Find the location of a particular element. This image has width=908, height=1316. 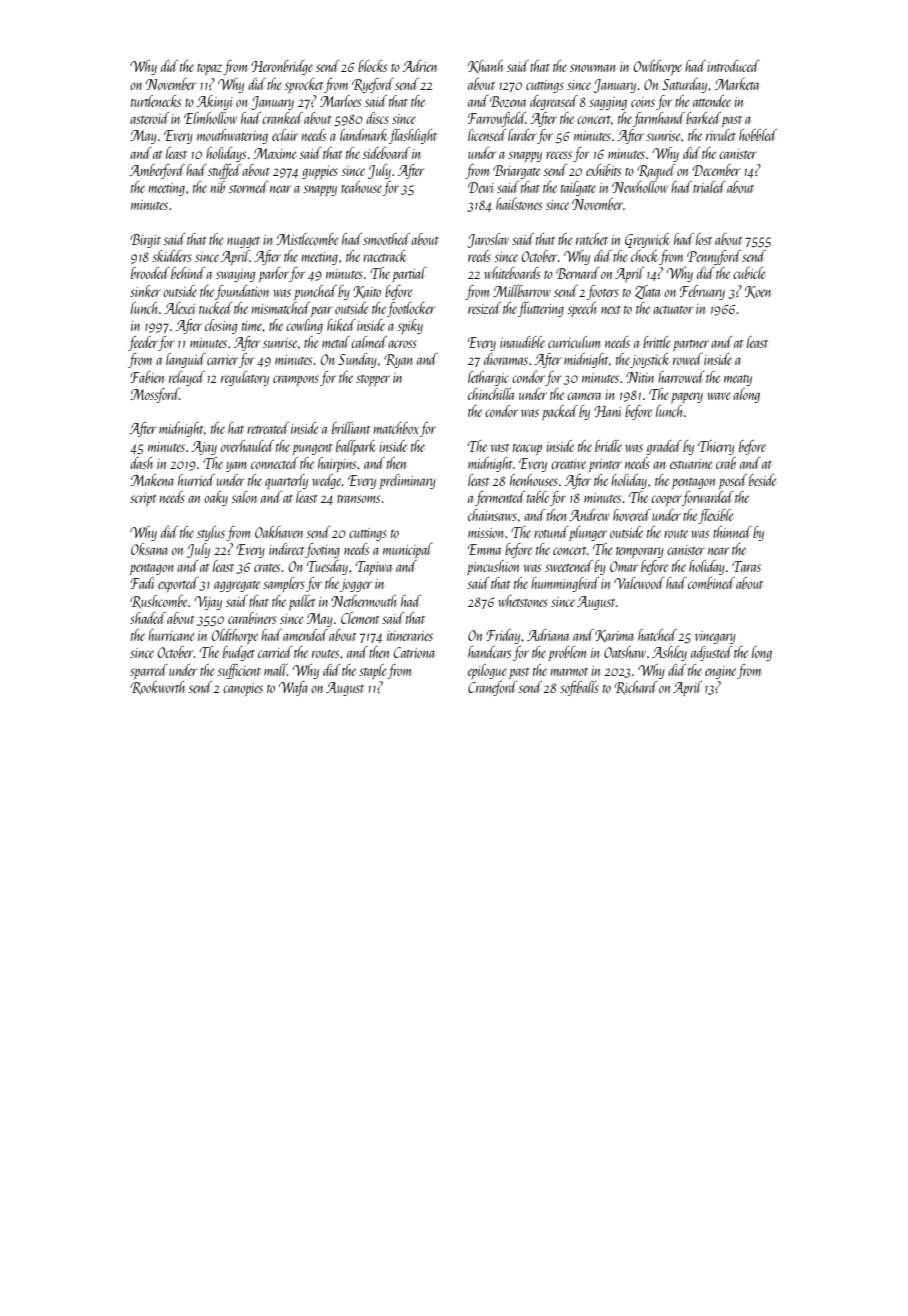

Farrowfield is located at coordinates (497, 119).
